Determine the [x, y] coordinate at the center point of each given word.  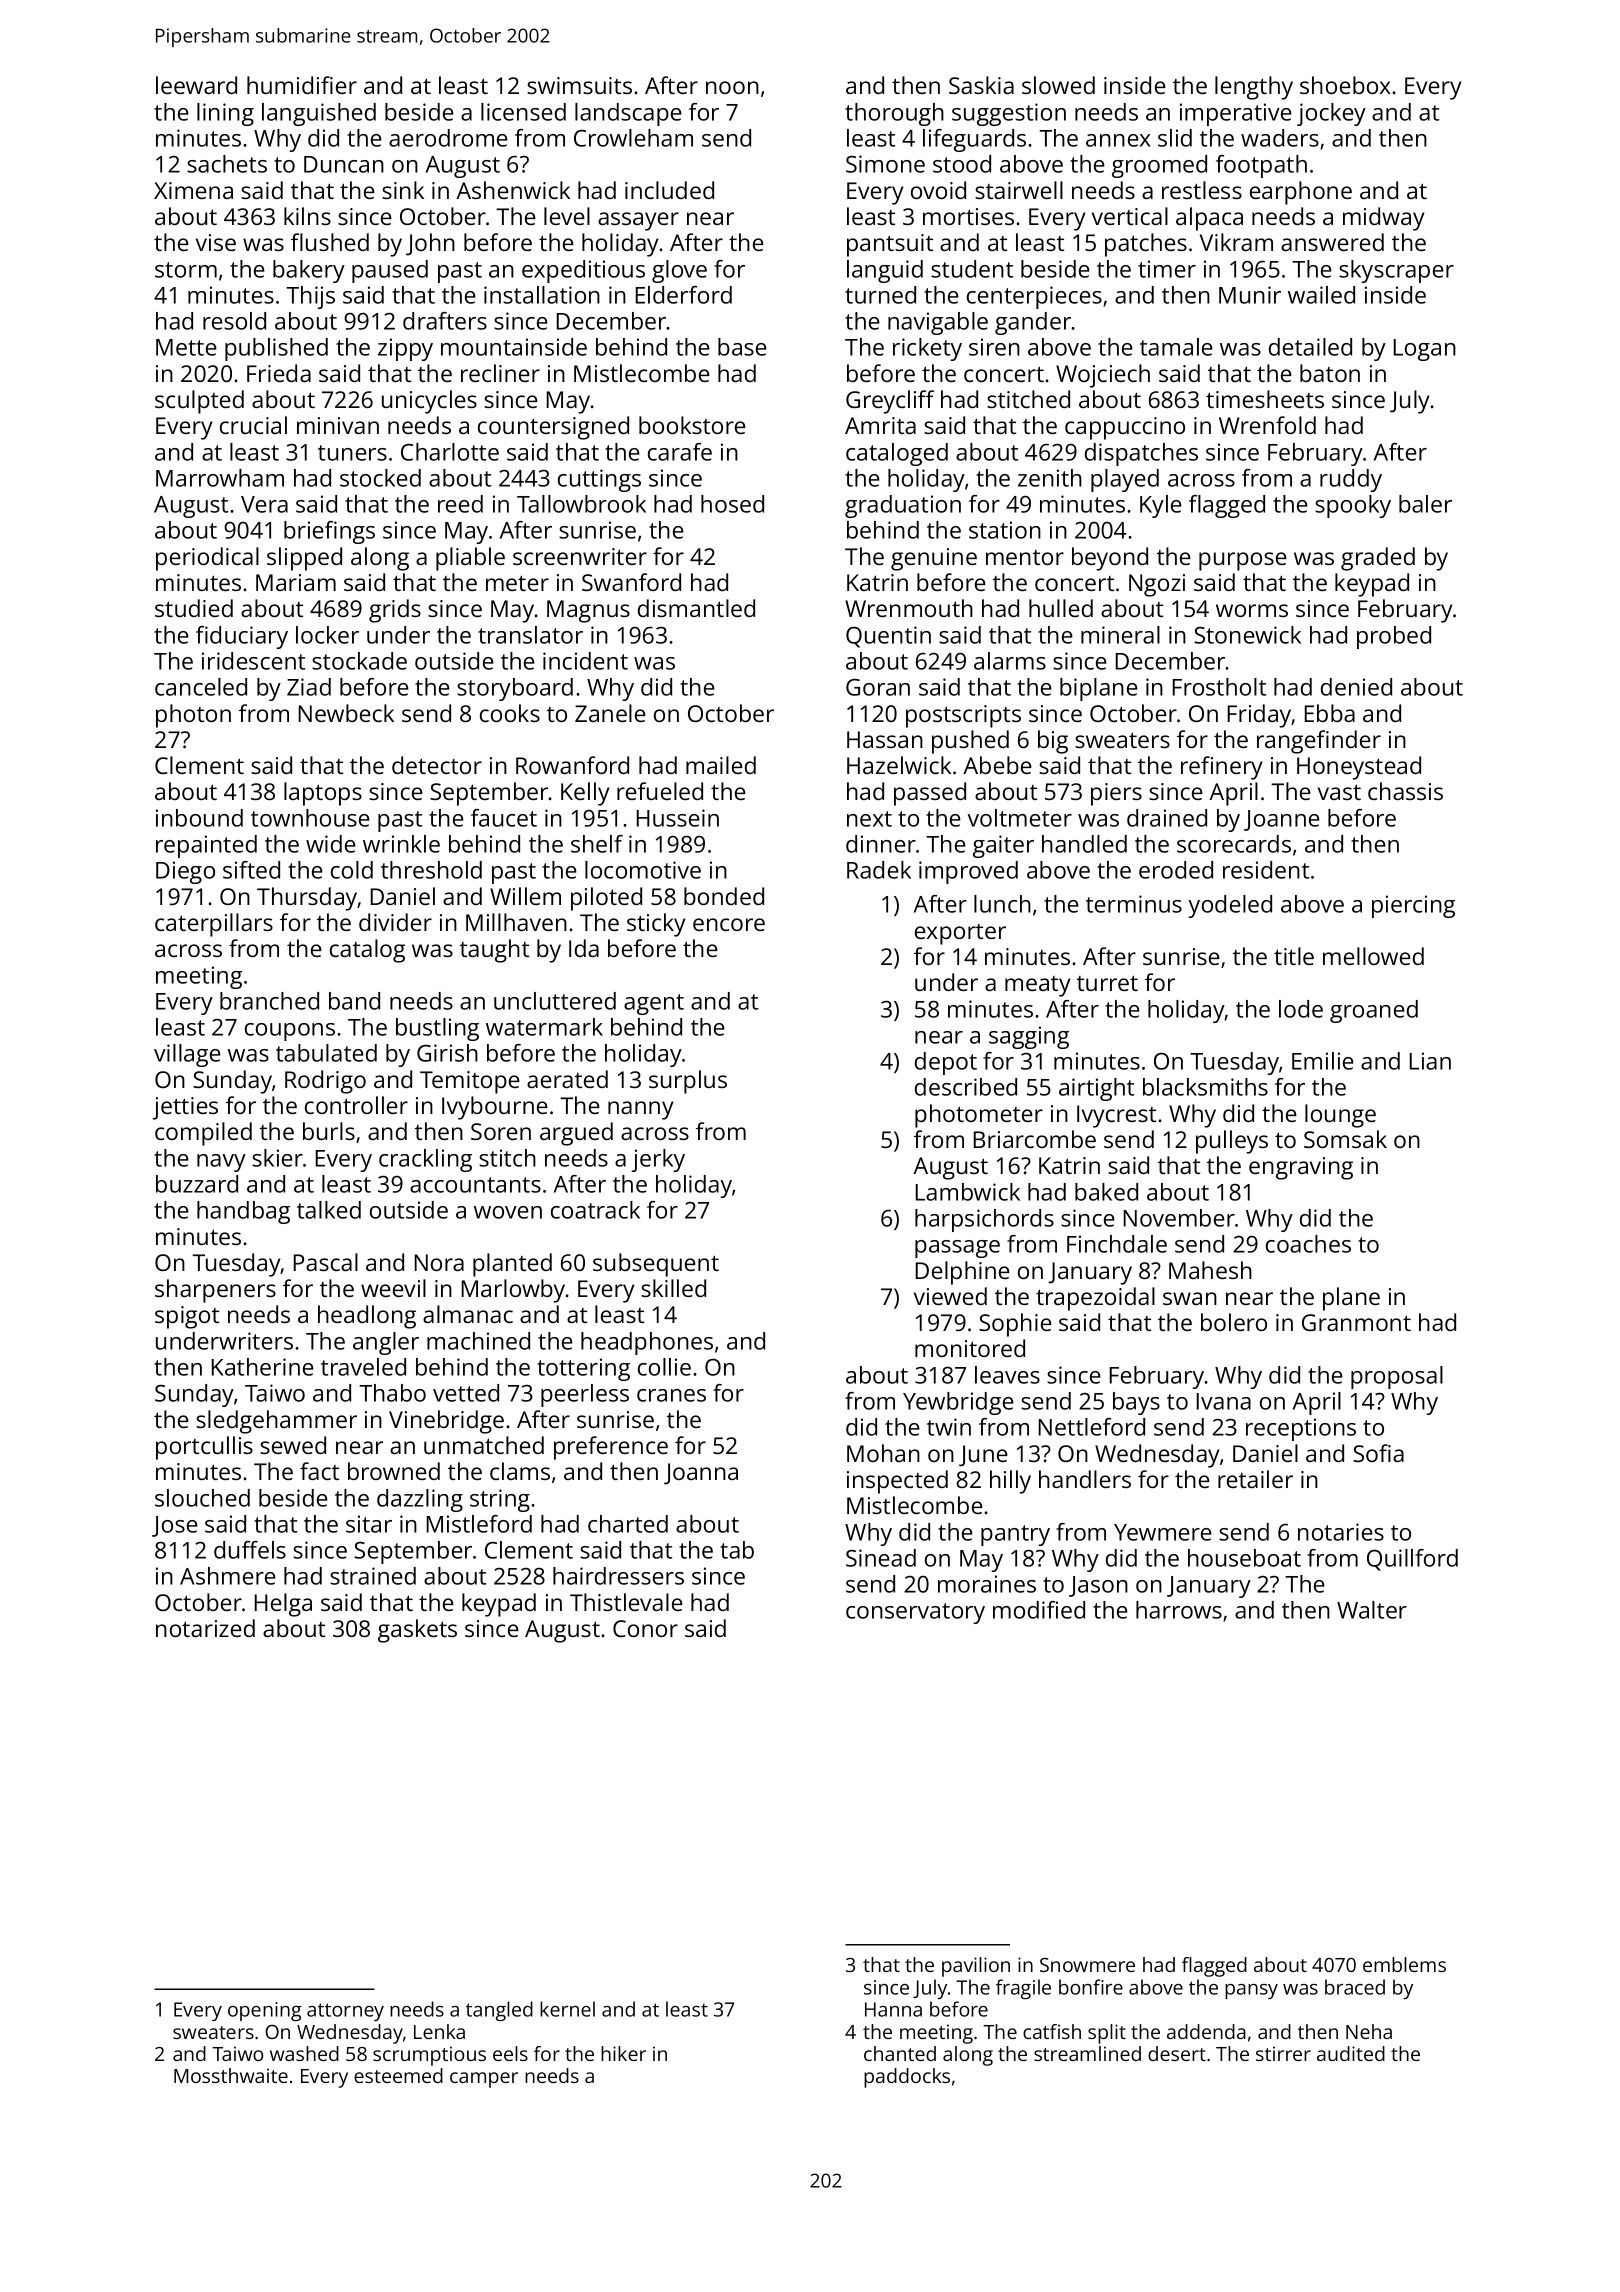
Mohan [883, 1453]
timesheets [1265, 399]
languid [885, 271]
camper [484, 2080]
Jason [1098, 1586]
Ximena [193, 190]
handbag [243, 1212]
